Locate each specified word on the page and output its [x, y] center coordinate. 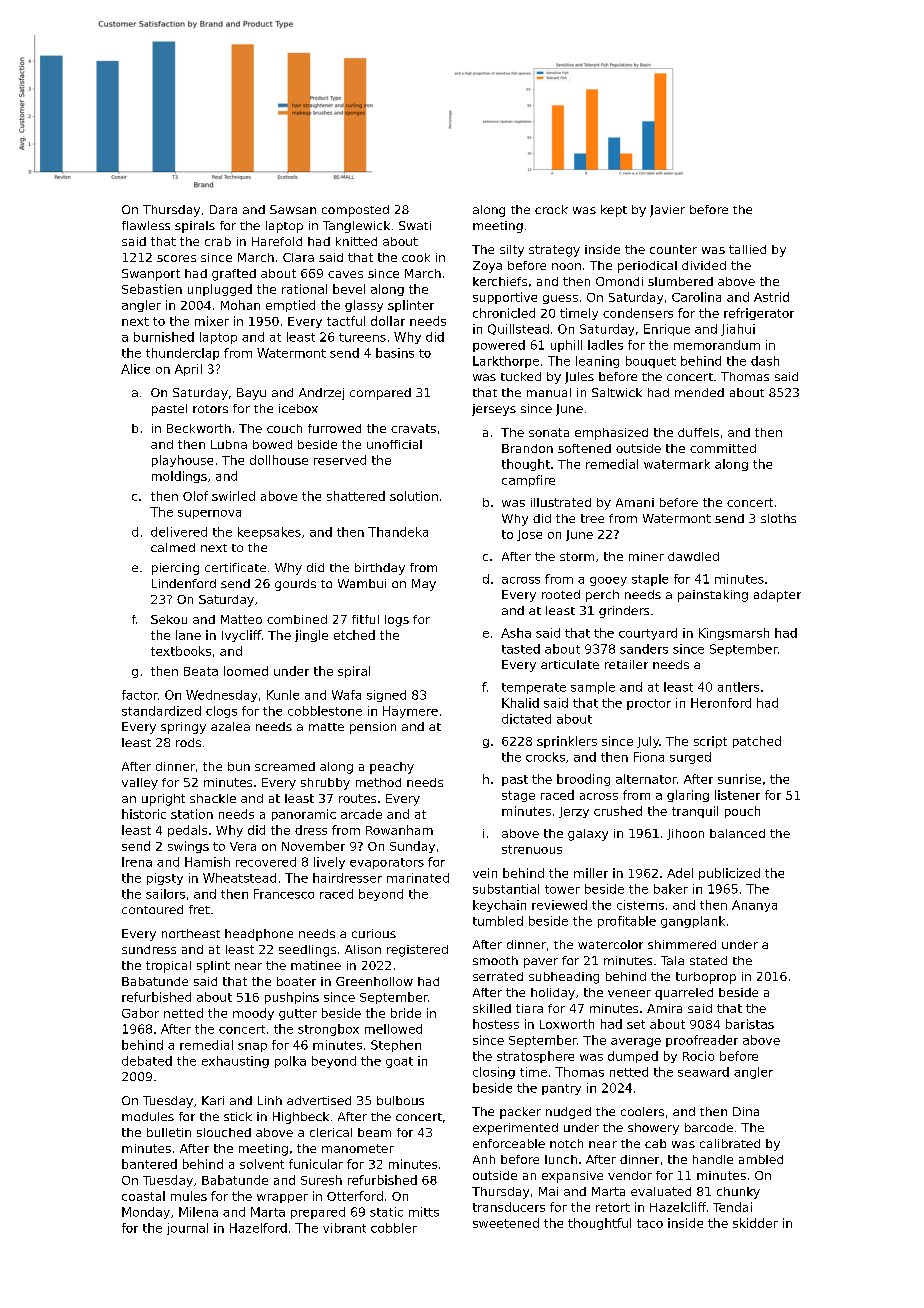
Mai [548, 1191]
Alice [135, 369]
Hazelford [258, 1228]
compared [380, 394]
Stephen [396, 1046]
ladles [605, 345]
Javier [667, 211]
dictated [526, 719]
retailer [626, 664]
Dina [746, 1111]
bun [239, 766]
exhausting [235, 1062]
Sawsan [293, 209]
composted [355, 211]
